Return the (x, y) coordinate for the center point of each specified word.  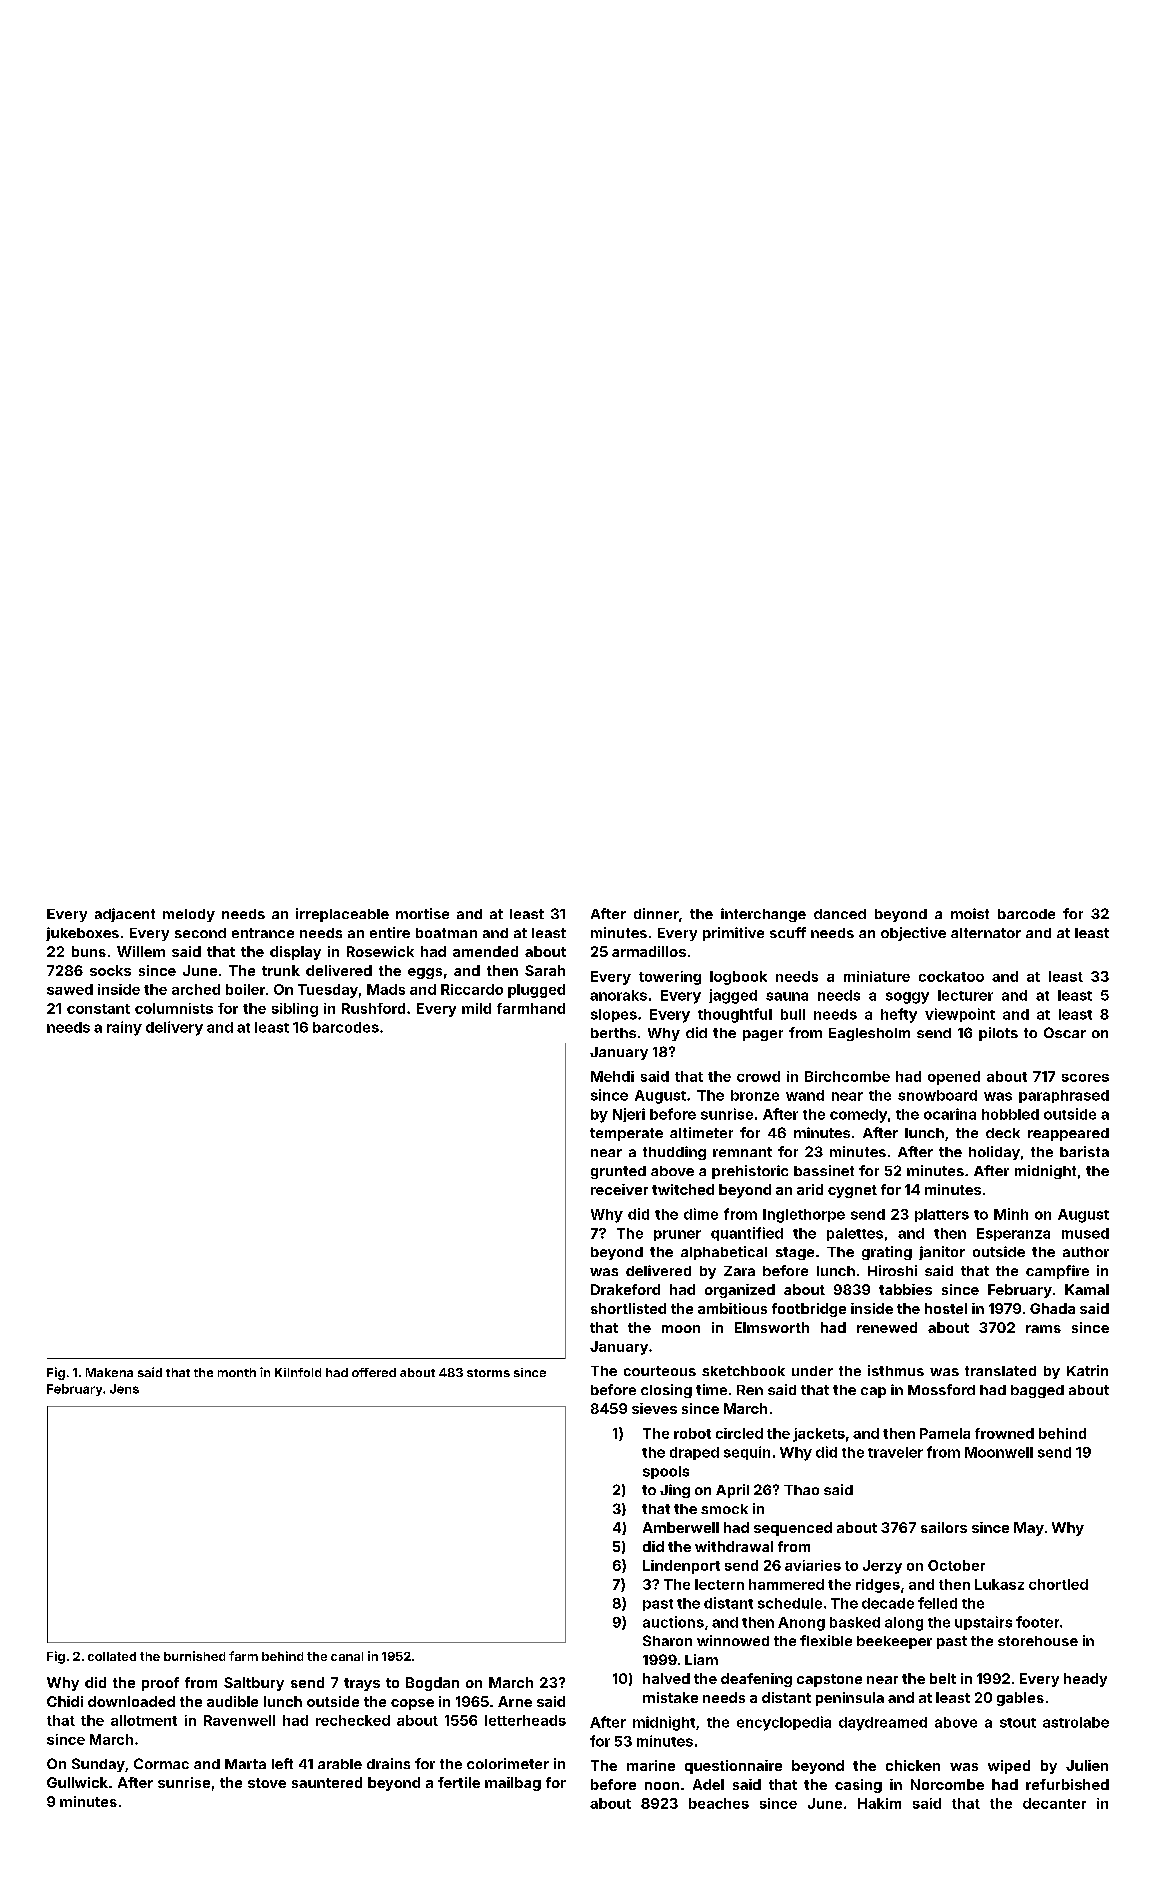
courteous (660, 1371)
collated (112, 1656)
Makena (109, 1372)
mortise (422, 913)
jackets (819, 1435)
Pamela (945, 1433)
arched (196, 989)
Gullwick (77, 1782)
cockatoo (951, 976)
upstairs (983, 1623)
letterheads (525, 1720)
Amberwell (681, 1527)
